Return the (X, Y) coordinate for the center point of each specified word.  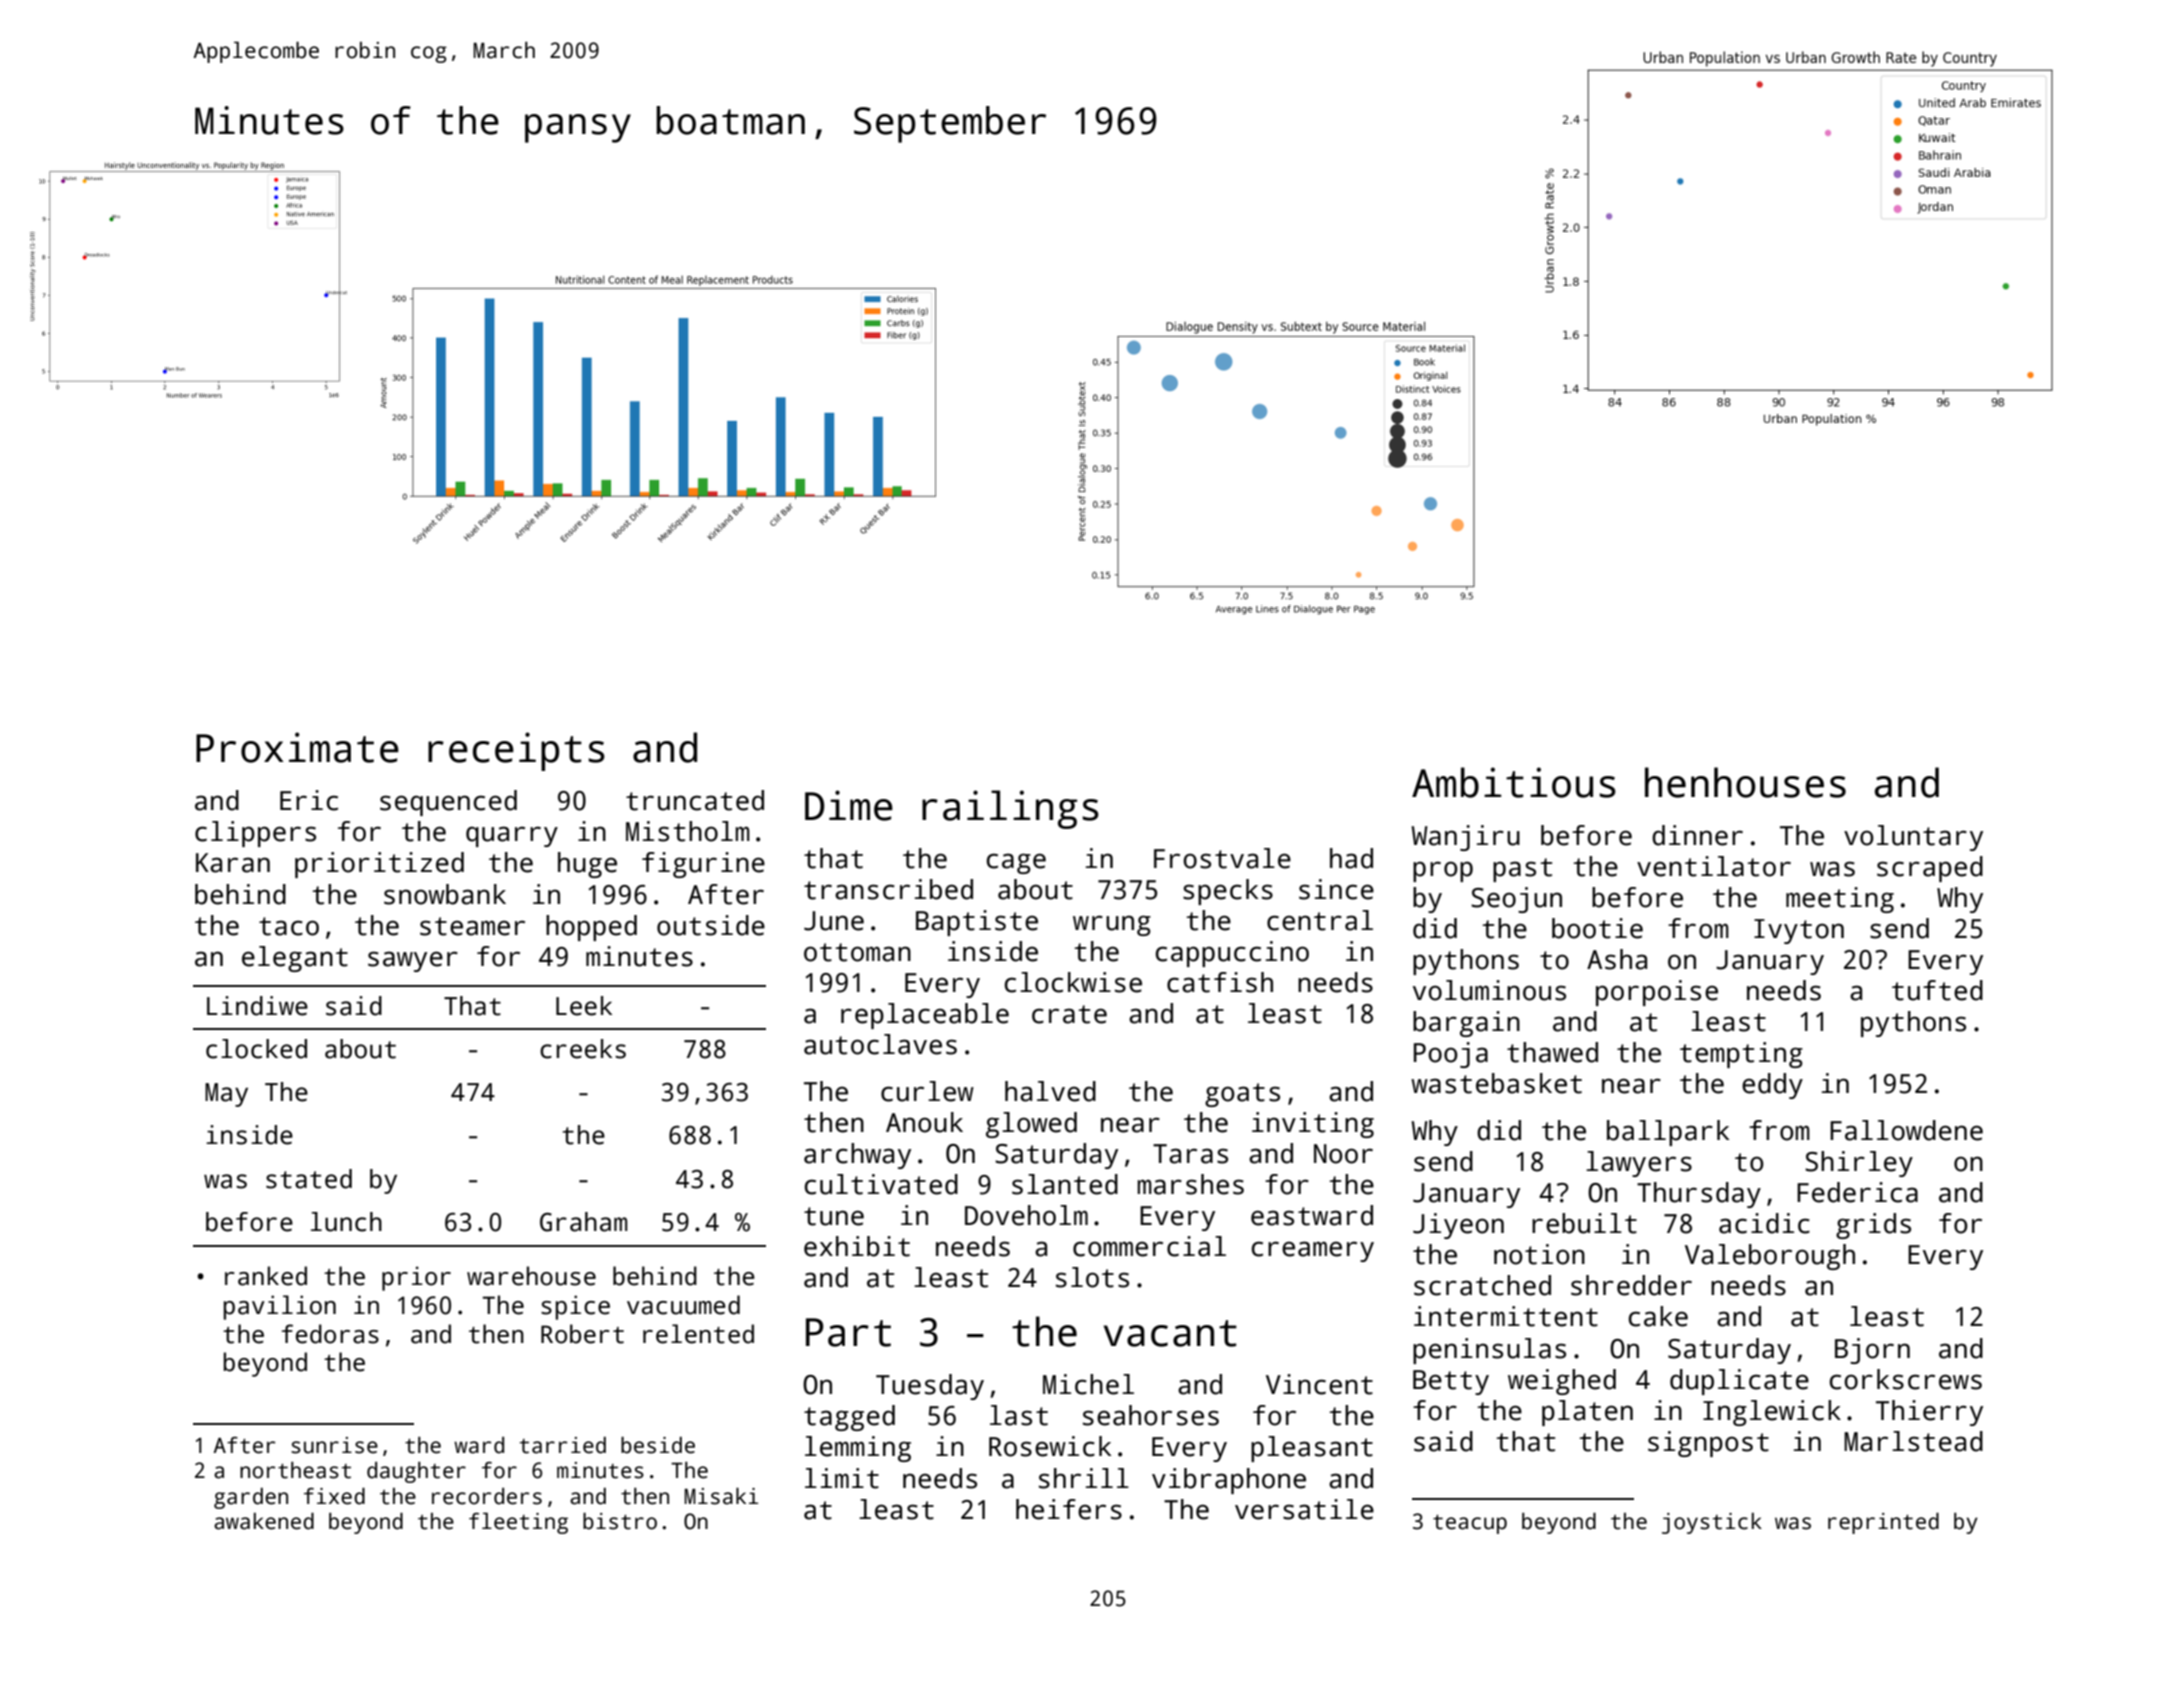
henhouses (1745, 782)
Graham (583, 1222)
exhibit (857, 1246)
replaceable (925, 1016)
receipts (516, 751)
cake (1658, 1316)
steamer (472, 926)
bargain (1466, 1024)
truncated (695, 800)
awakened (264, 1521)
